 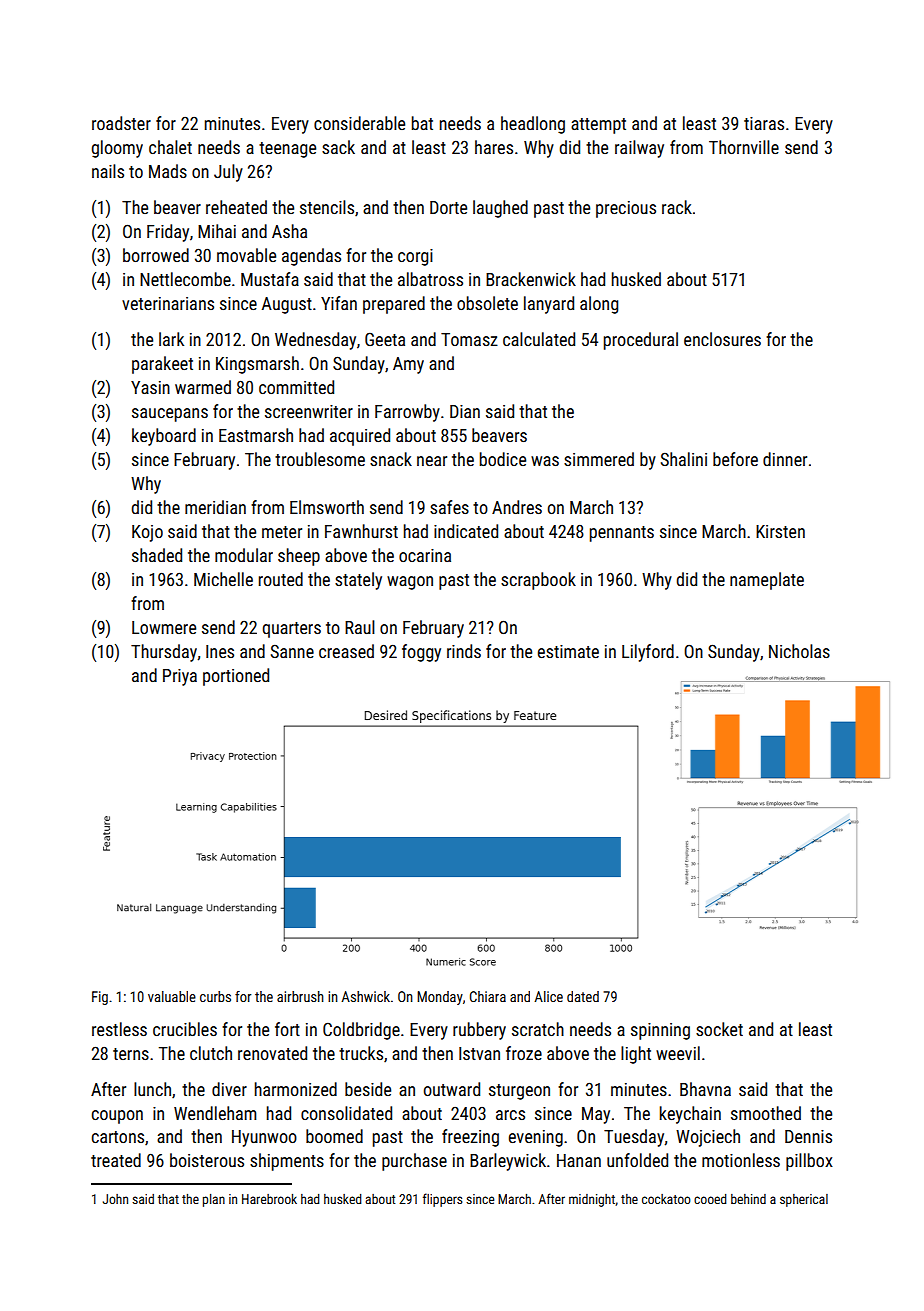 I want to click on scratch, so click(x=538, y=1029).
